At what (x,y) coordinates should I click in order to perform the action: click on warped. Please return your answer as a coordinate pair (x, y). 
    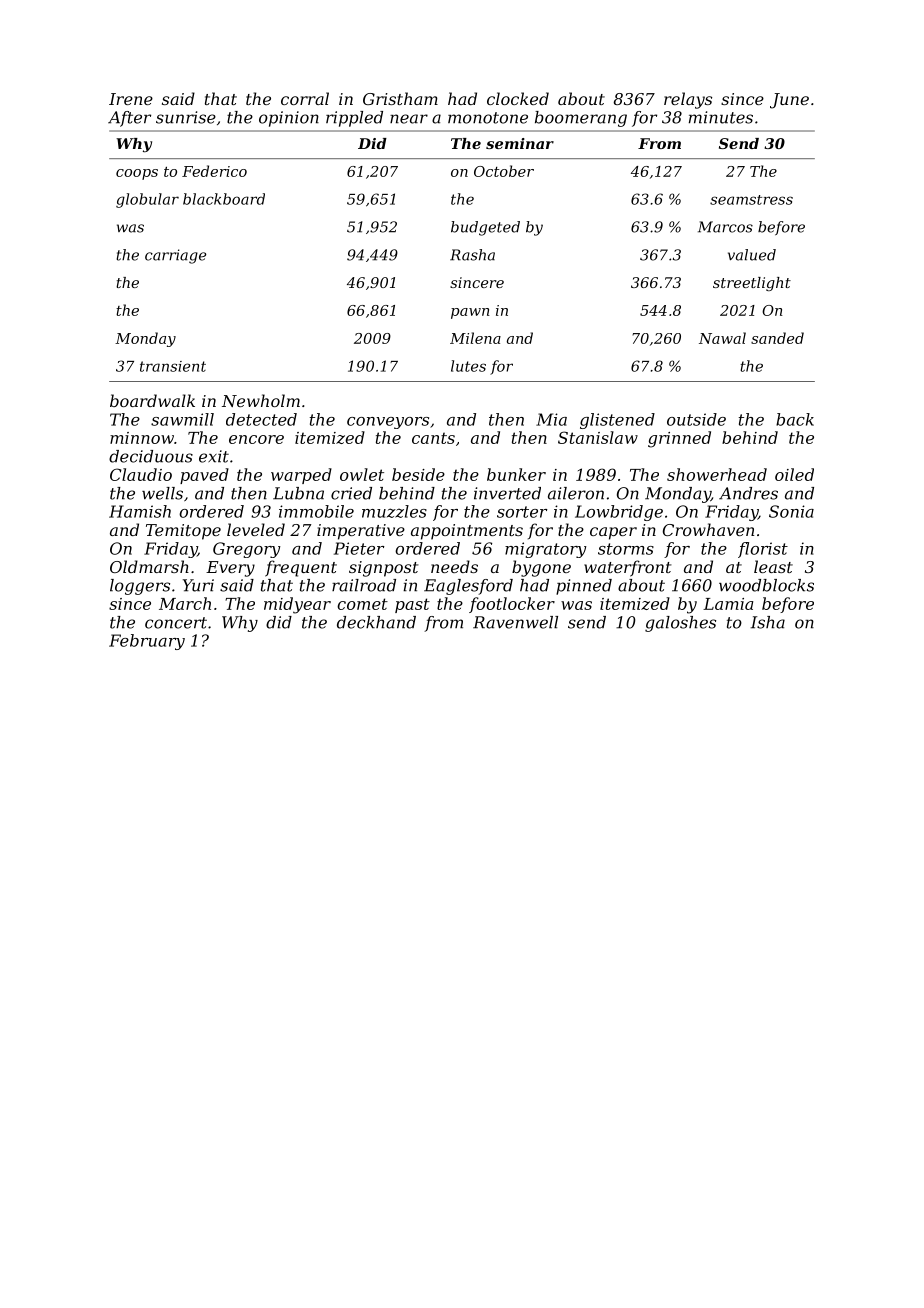
    Looking at the image, I should click on (301, 476).
